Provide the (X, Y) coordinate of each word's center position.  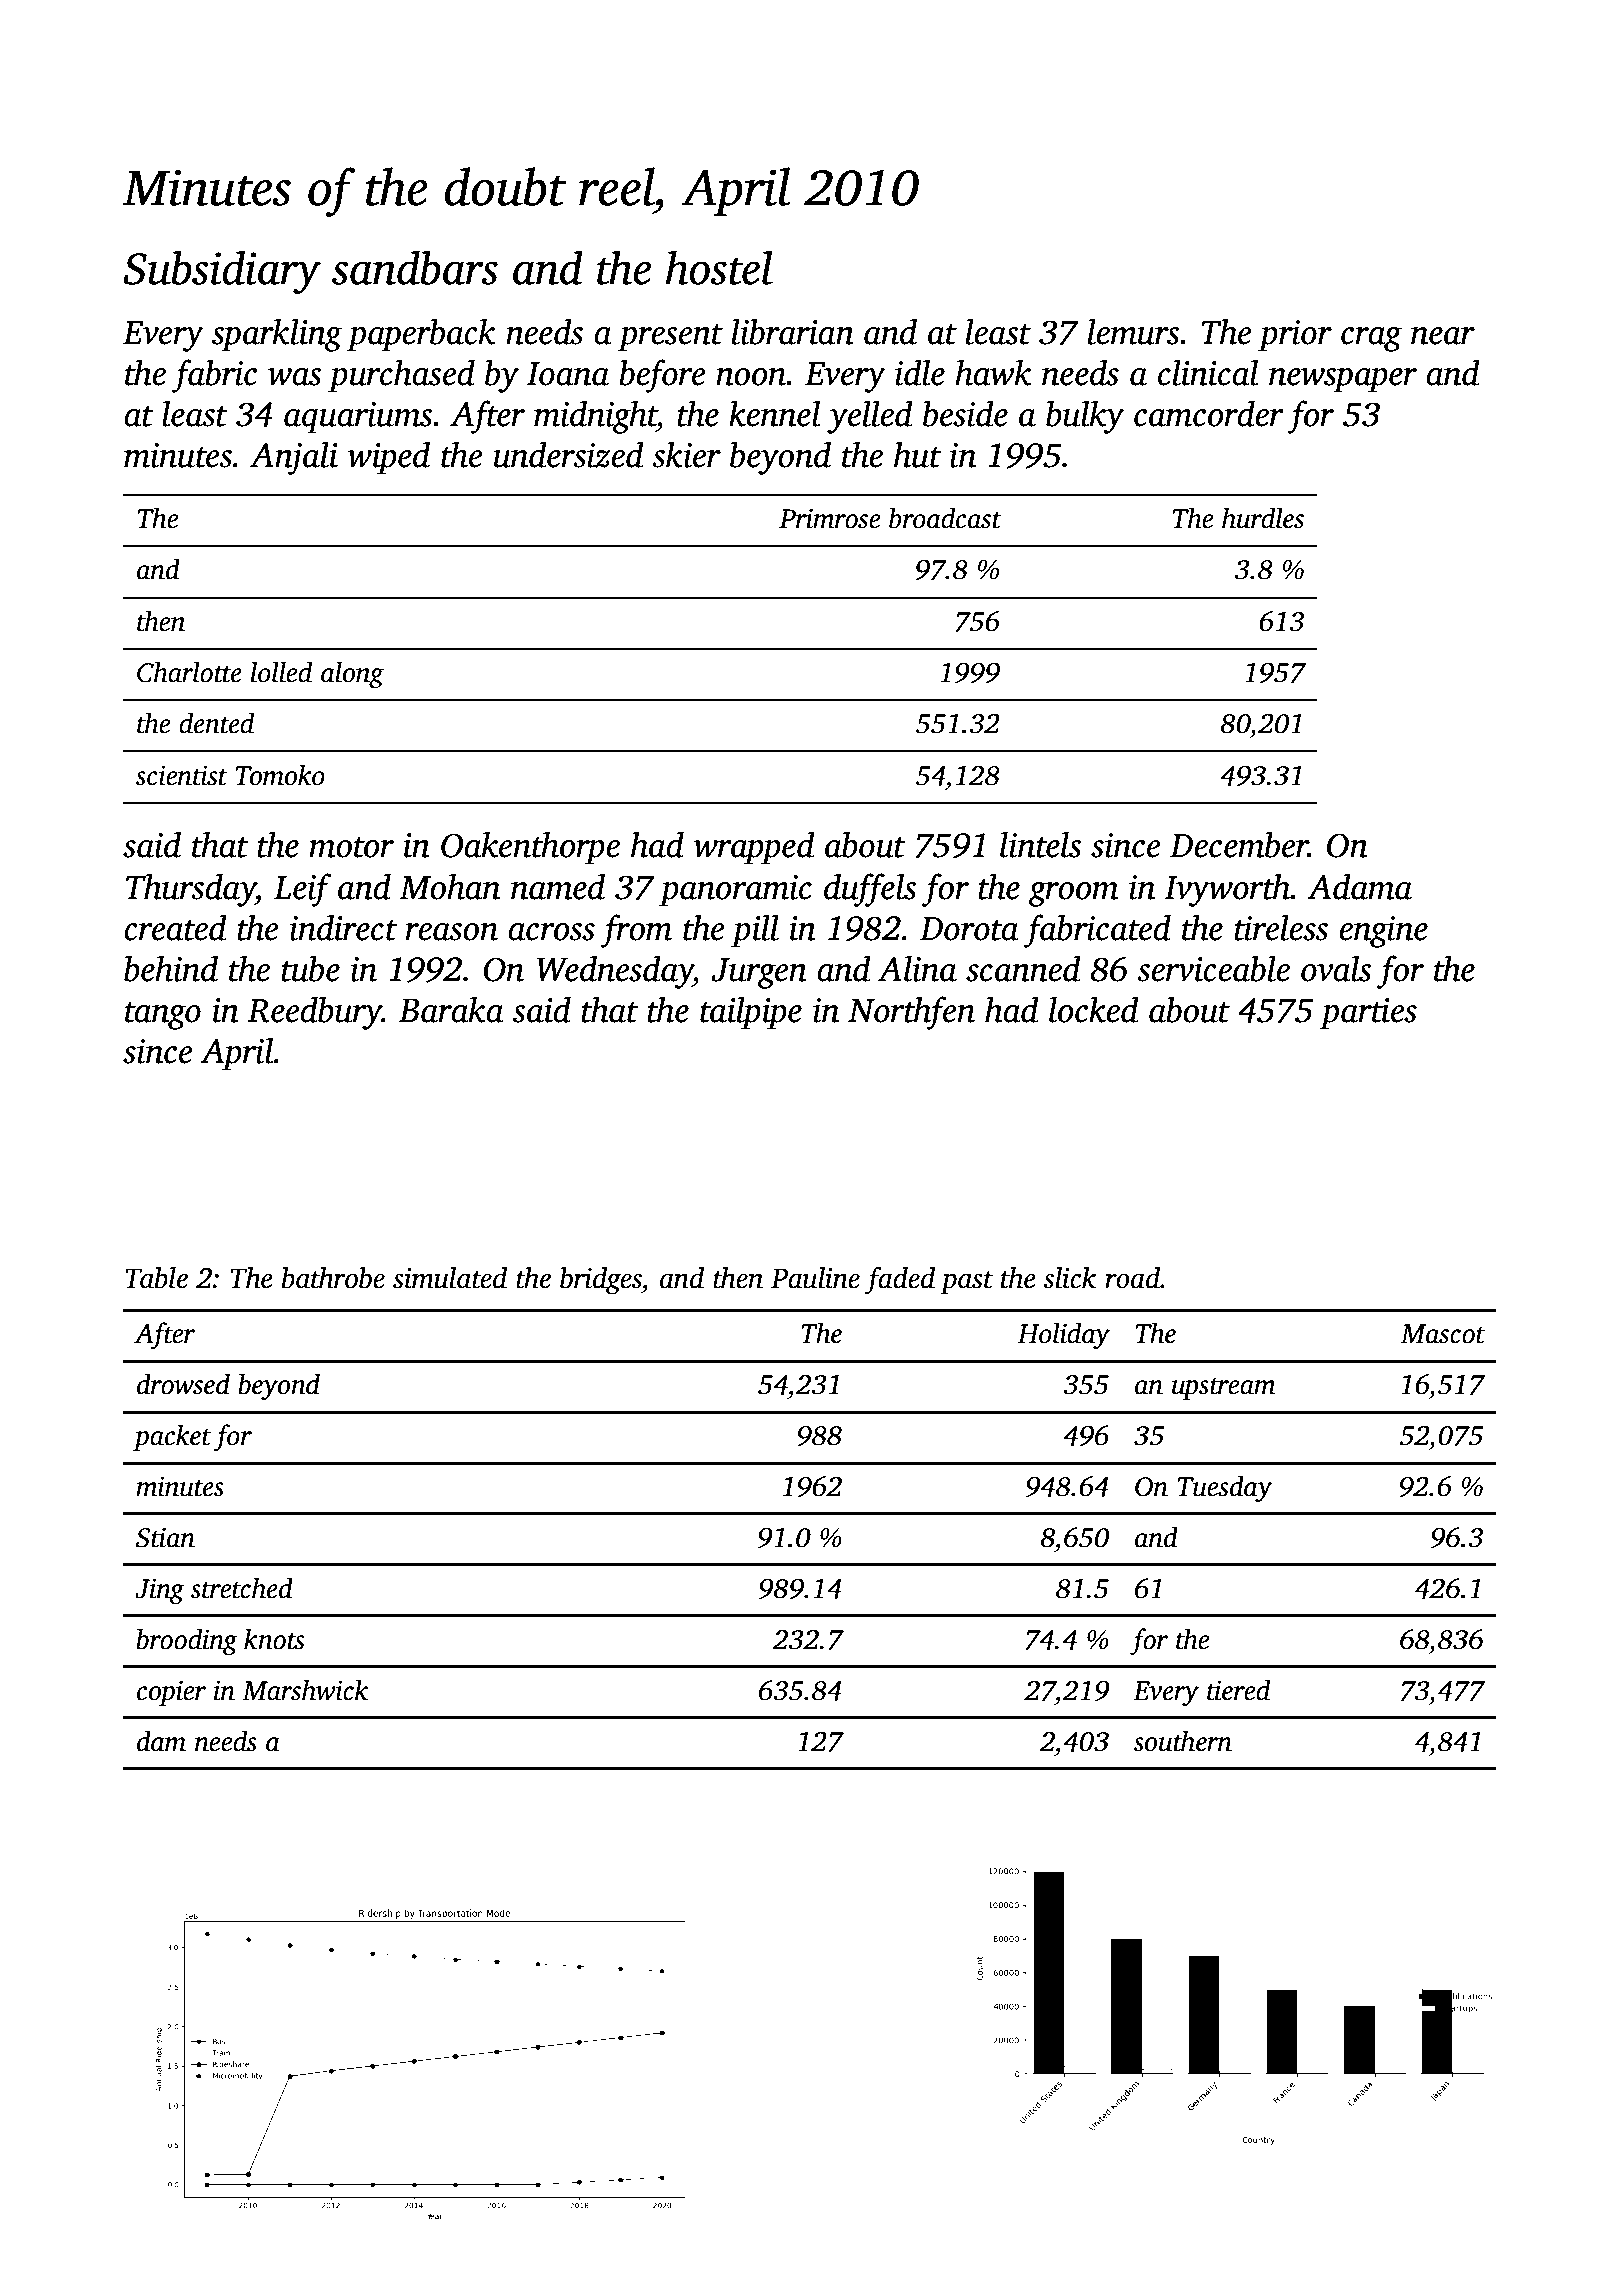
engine (1383, 932)
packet (172, 1437)
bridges (601, 1281)
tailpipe (751, 1013)
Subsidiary (222, 272)
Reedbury (315, 1013)
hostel (719, 267)
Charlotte (189, 672)
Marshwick (305, 1690)
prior (1295, 336)
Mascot (1443, 1334)
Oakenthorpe (530, 848)
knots (274, 1639)
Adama (1360, 886)
